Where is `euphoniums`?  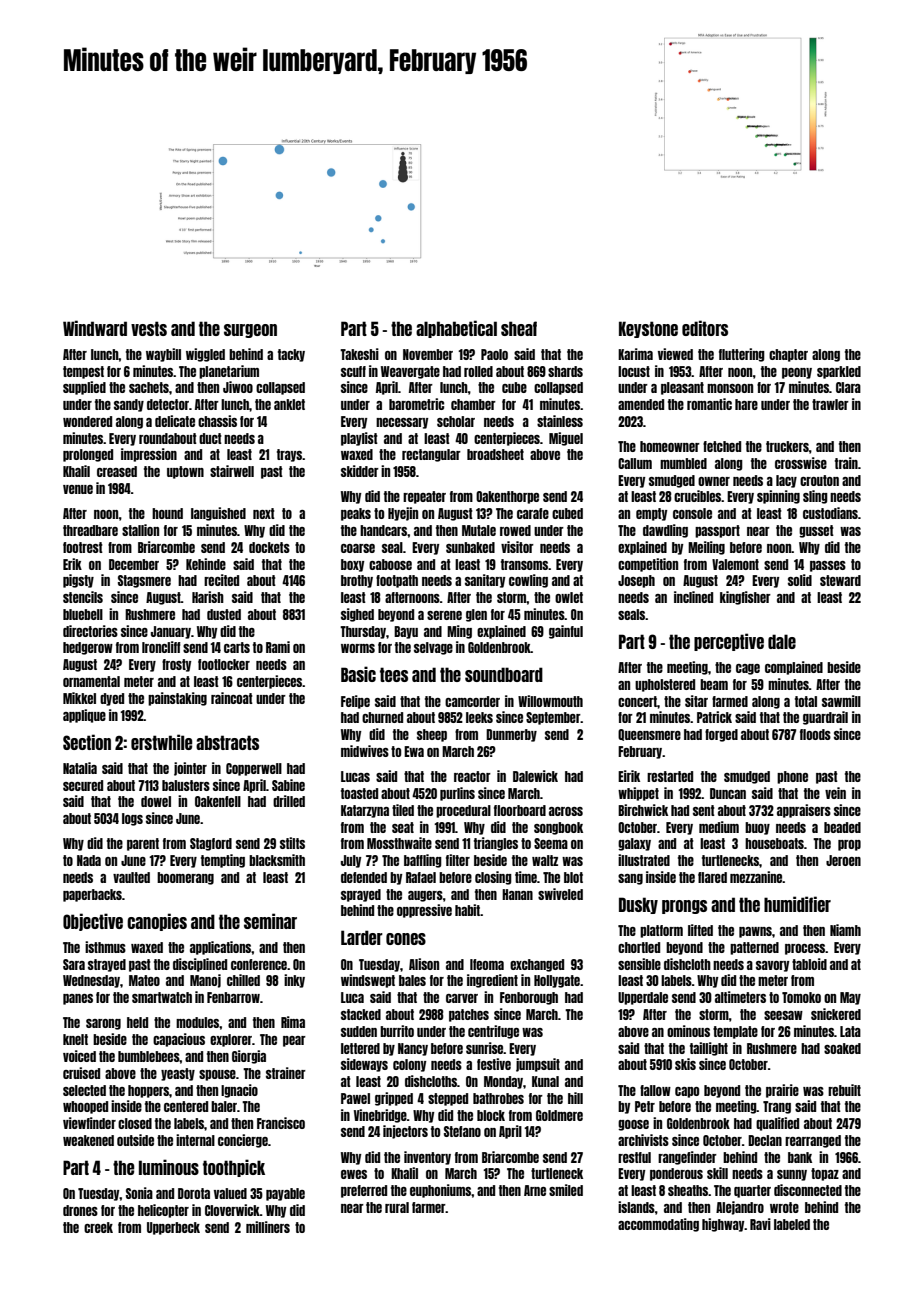
euphoniums is located at coordinates (441, 1191).
